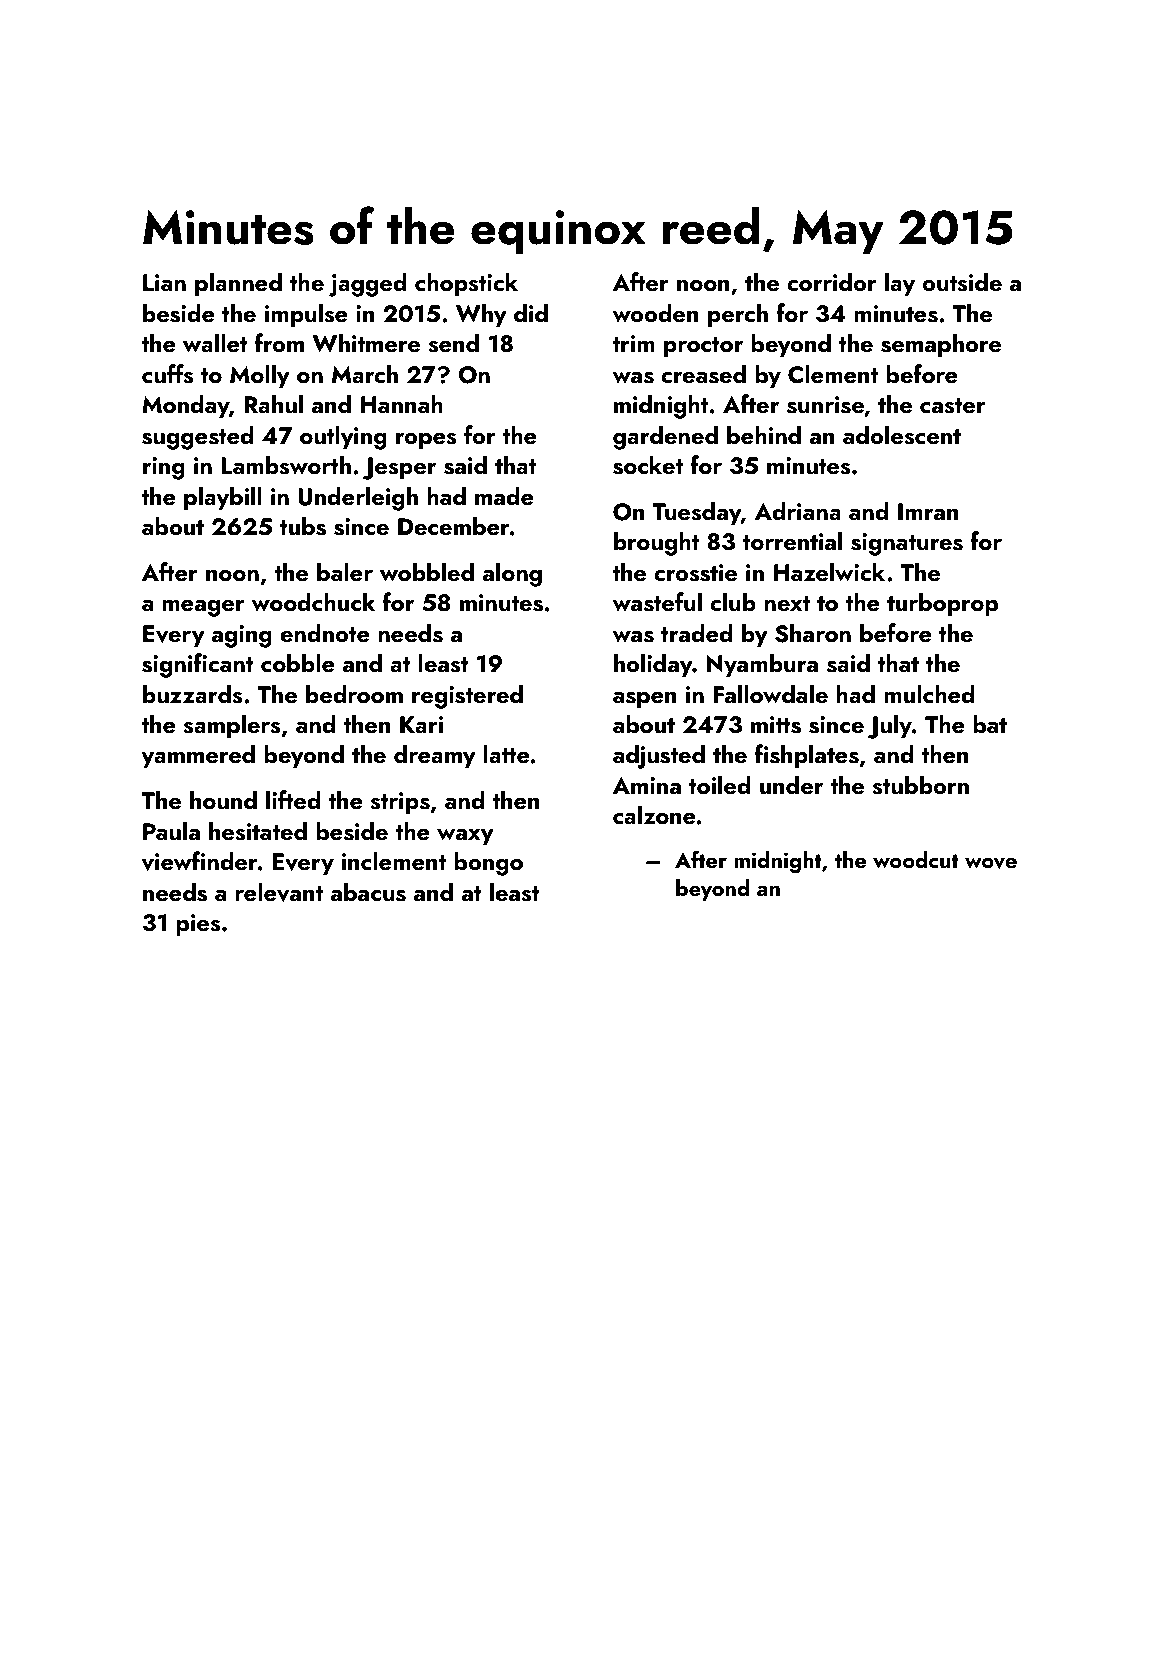  What do you see at coordinates (991, 863) in the image?
I see `wove` at bounding box center [991, 863].
